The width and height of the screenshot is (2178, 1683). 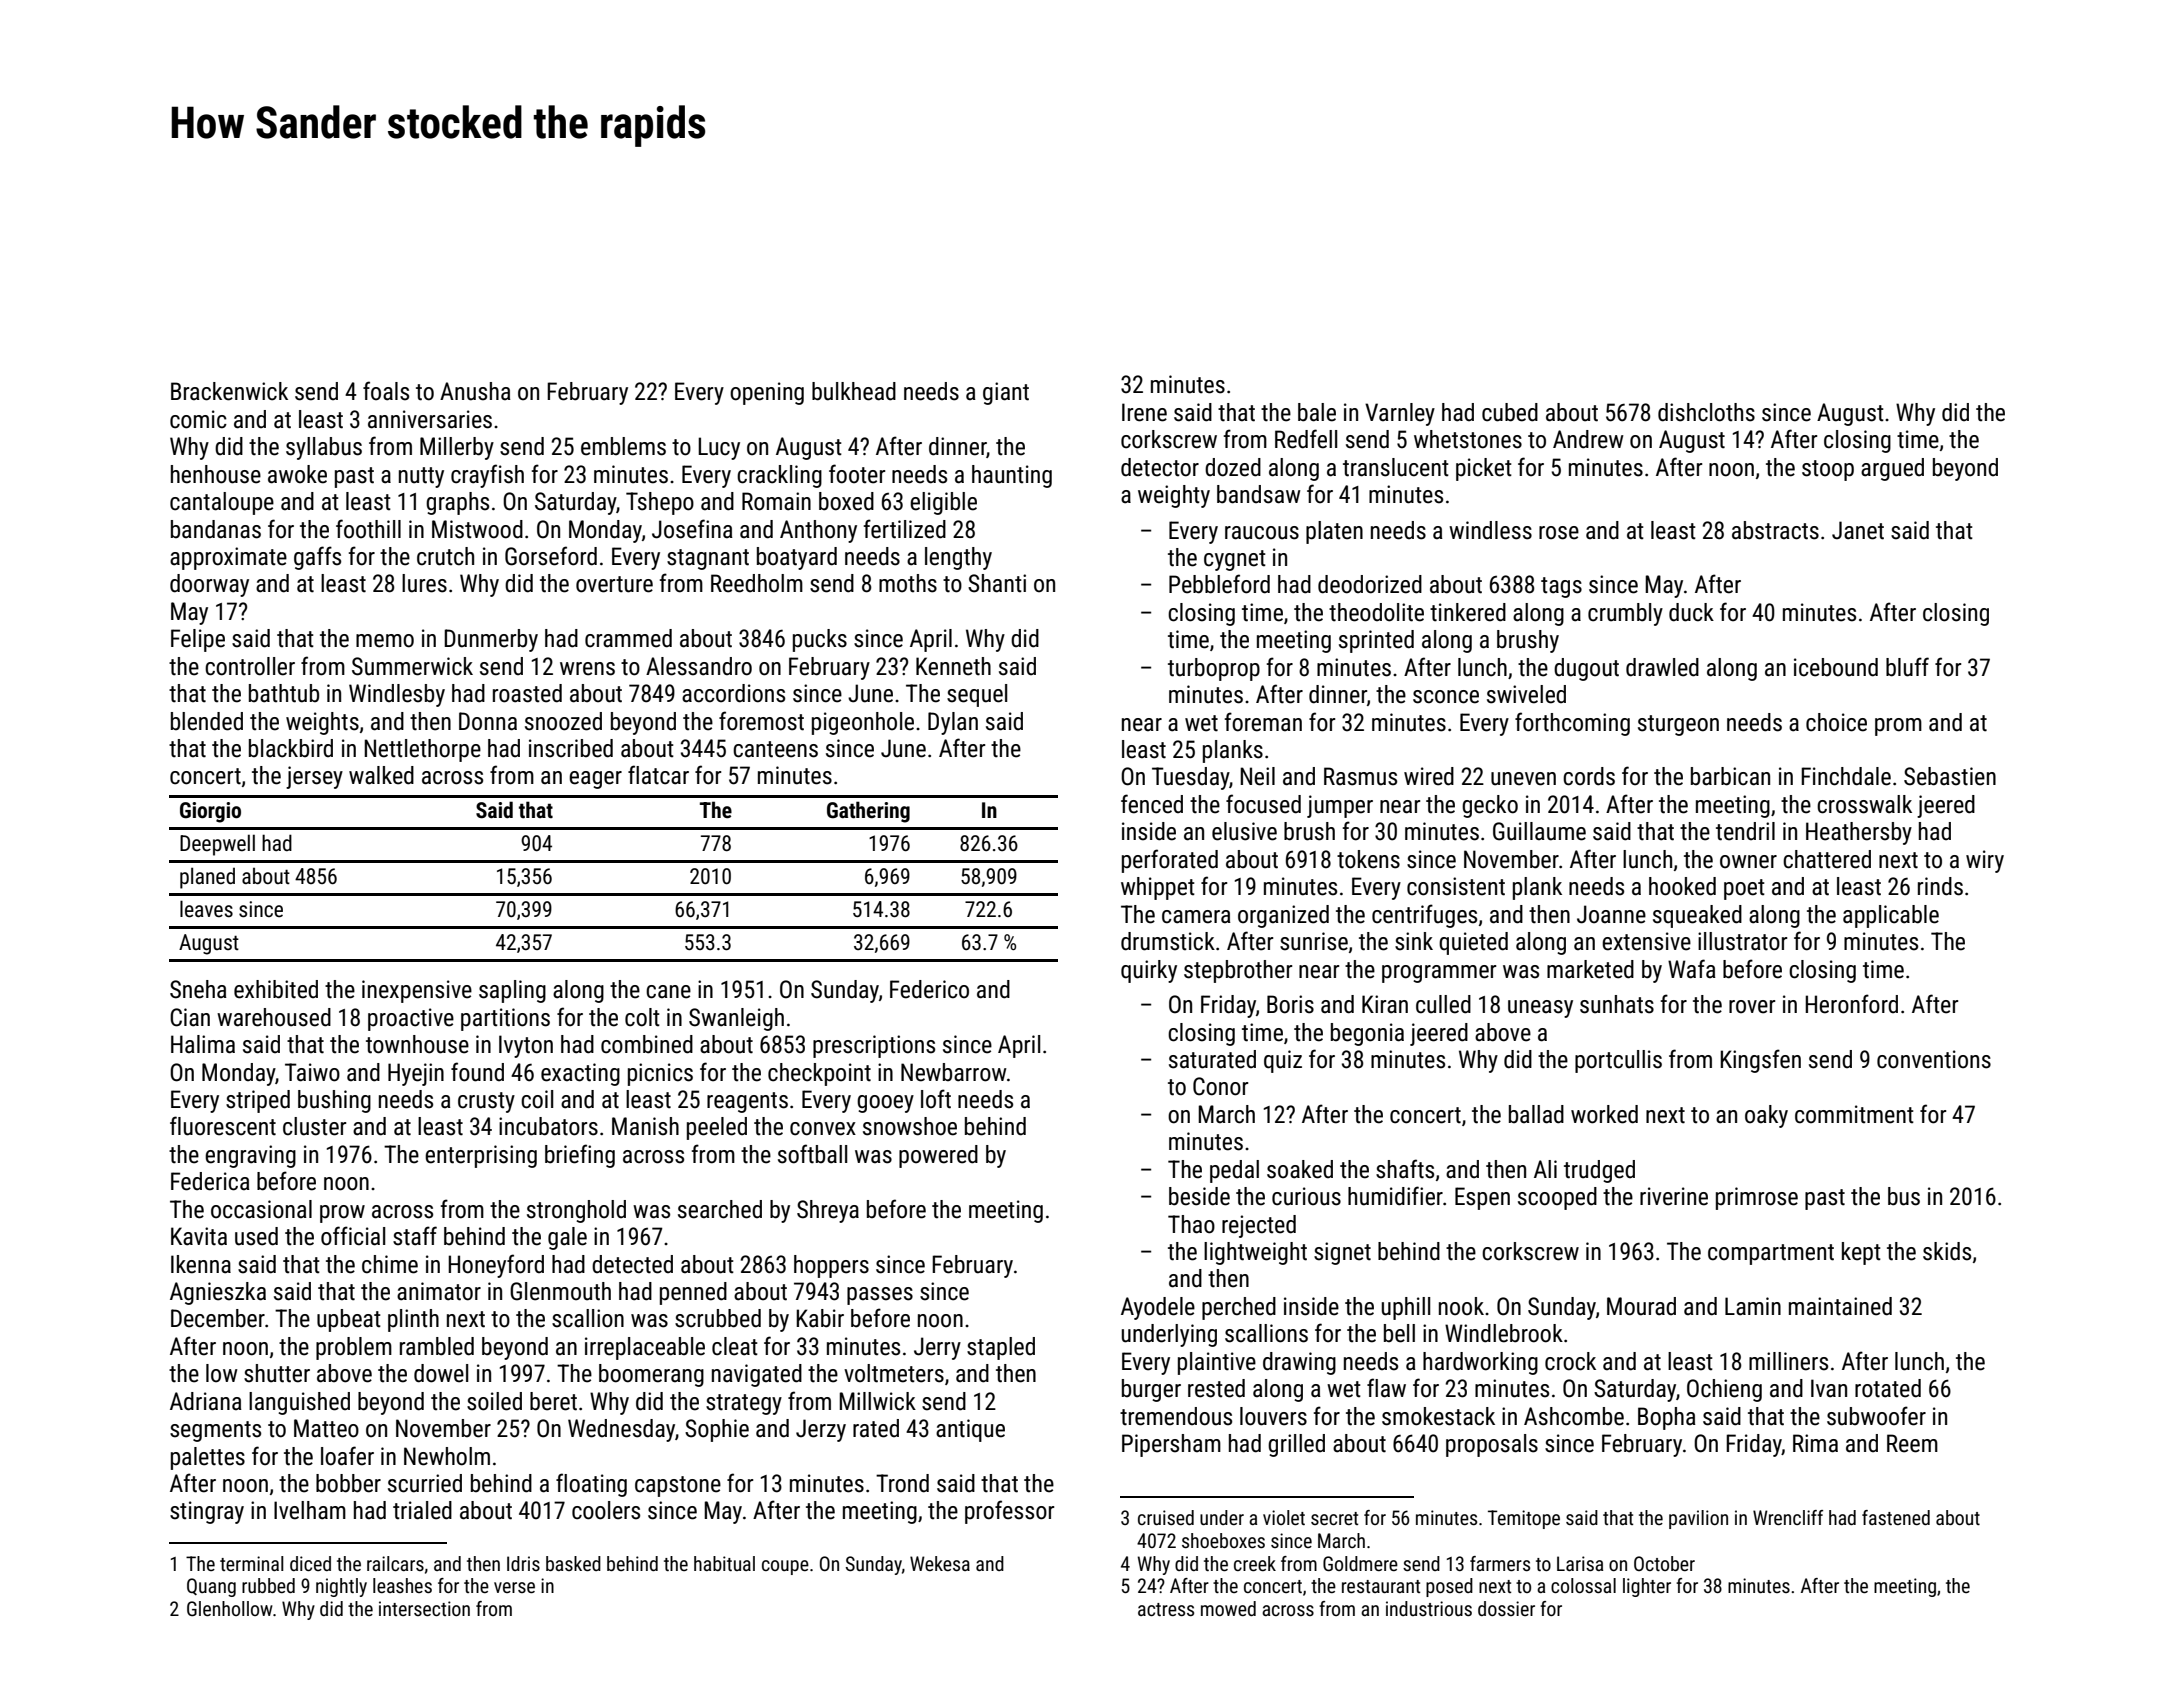 I want to click on humidifier, so click(x=1395, y=1196).
